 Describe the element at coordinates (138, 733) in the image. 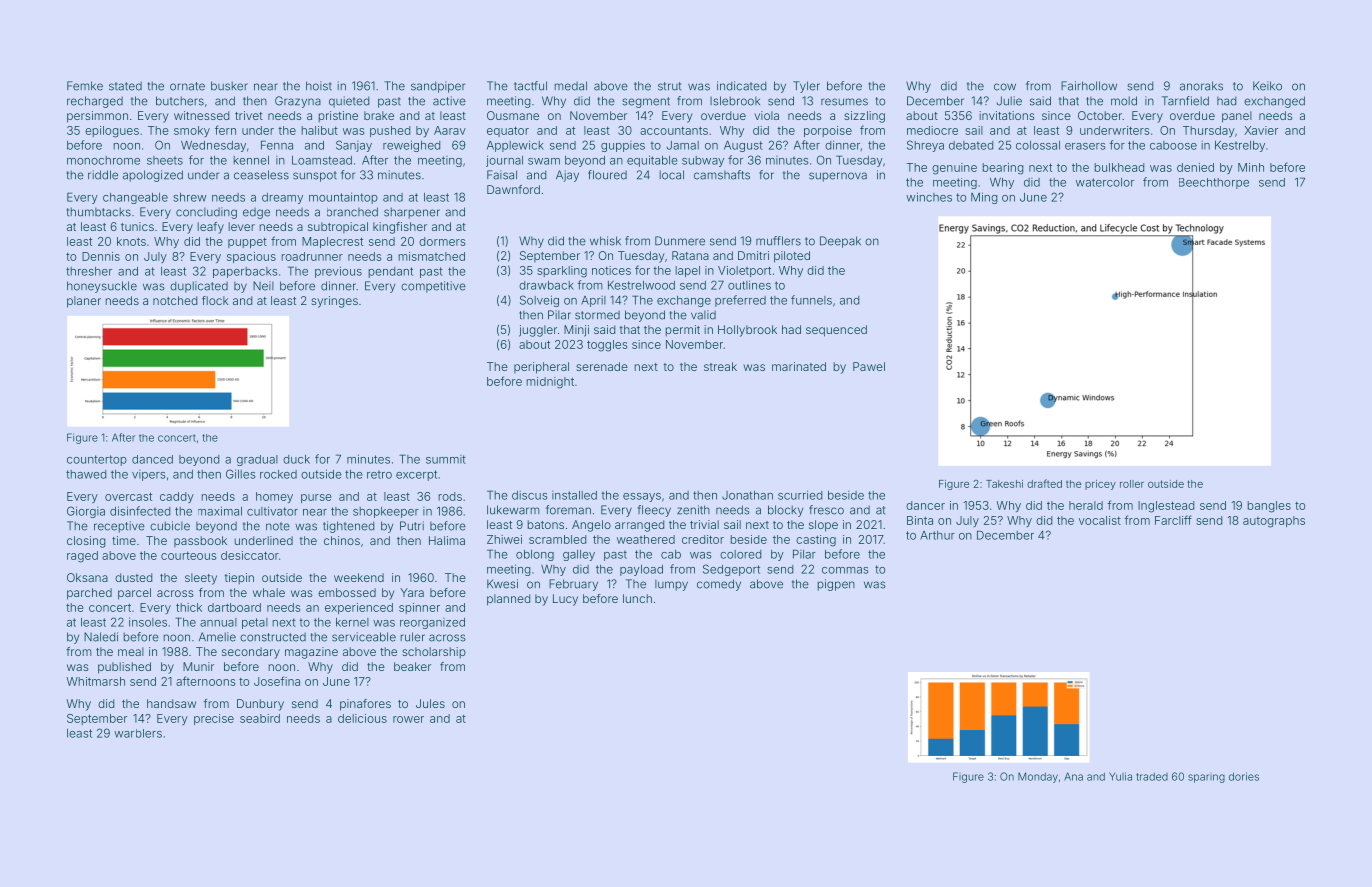

I see `warblers` at that location.
